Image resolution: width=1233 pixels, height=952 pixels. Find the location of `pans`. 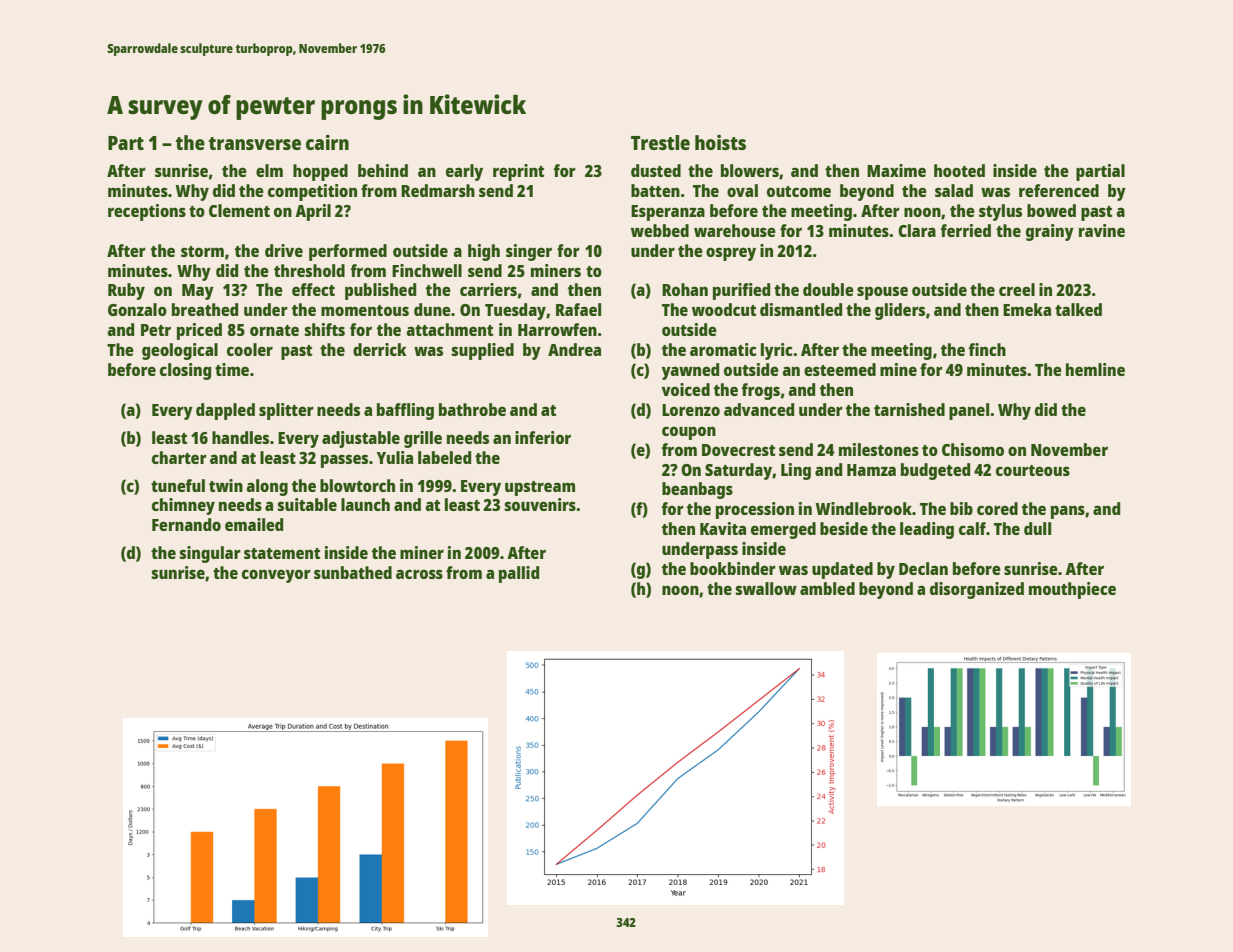

pans is located at coordinates (1068, 512).
